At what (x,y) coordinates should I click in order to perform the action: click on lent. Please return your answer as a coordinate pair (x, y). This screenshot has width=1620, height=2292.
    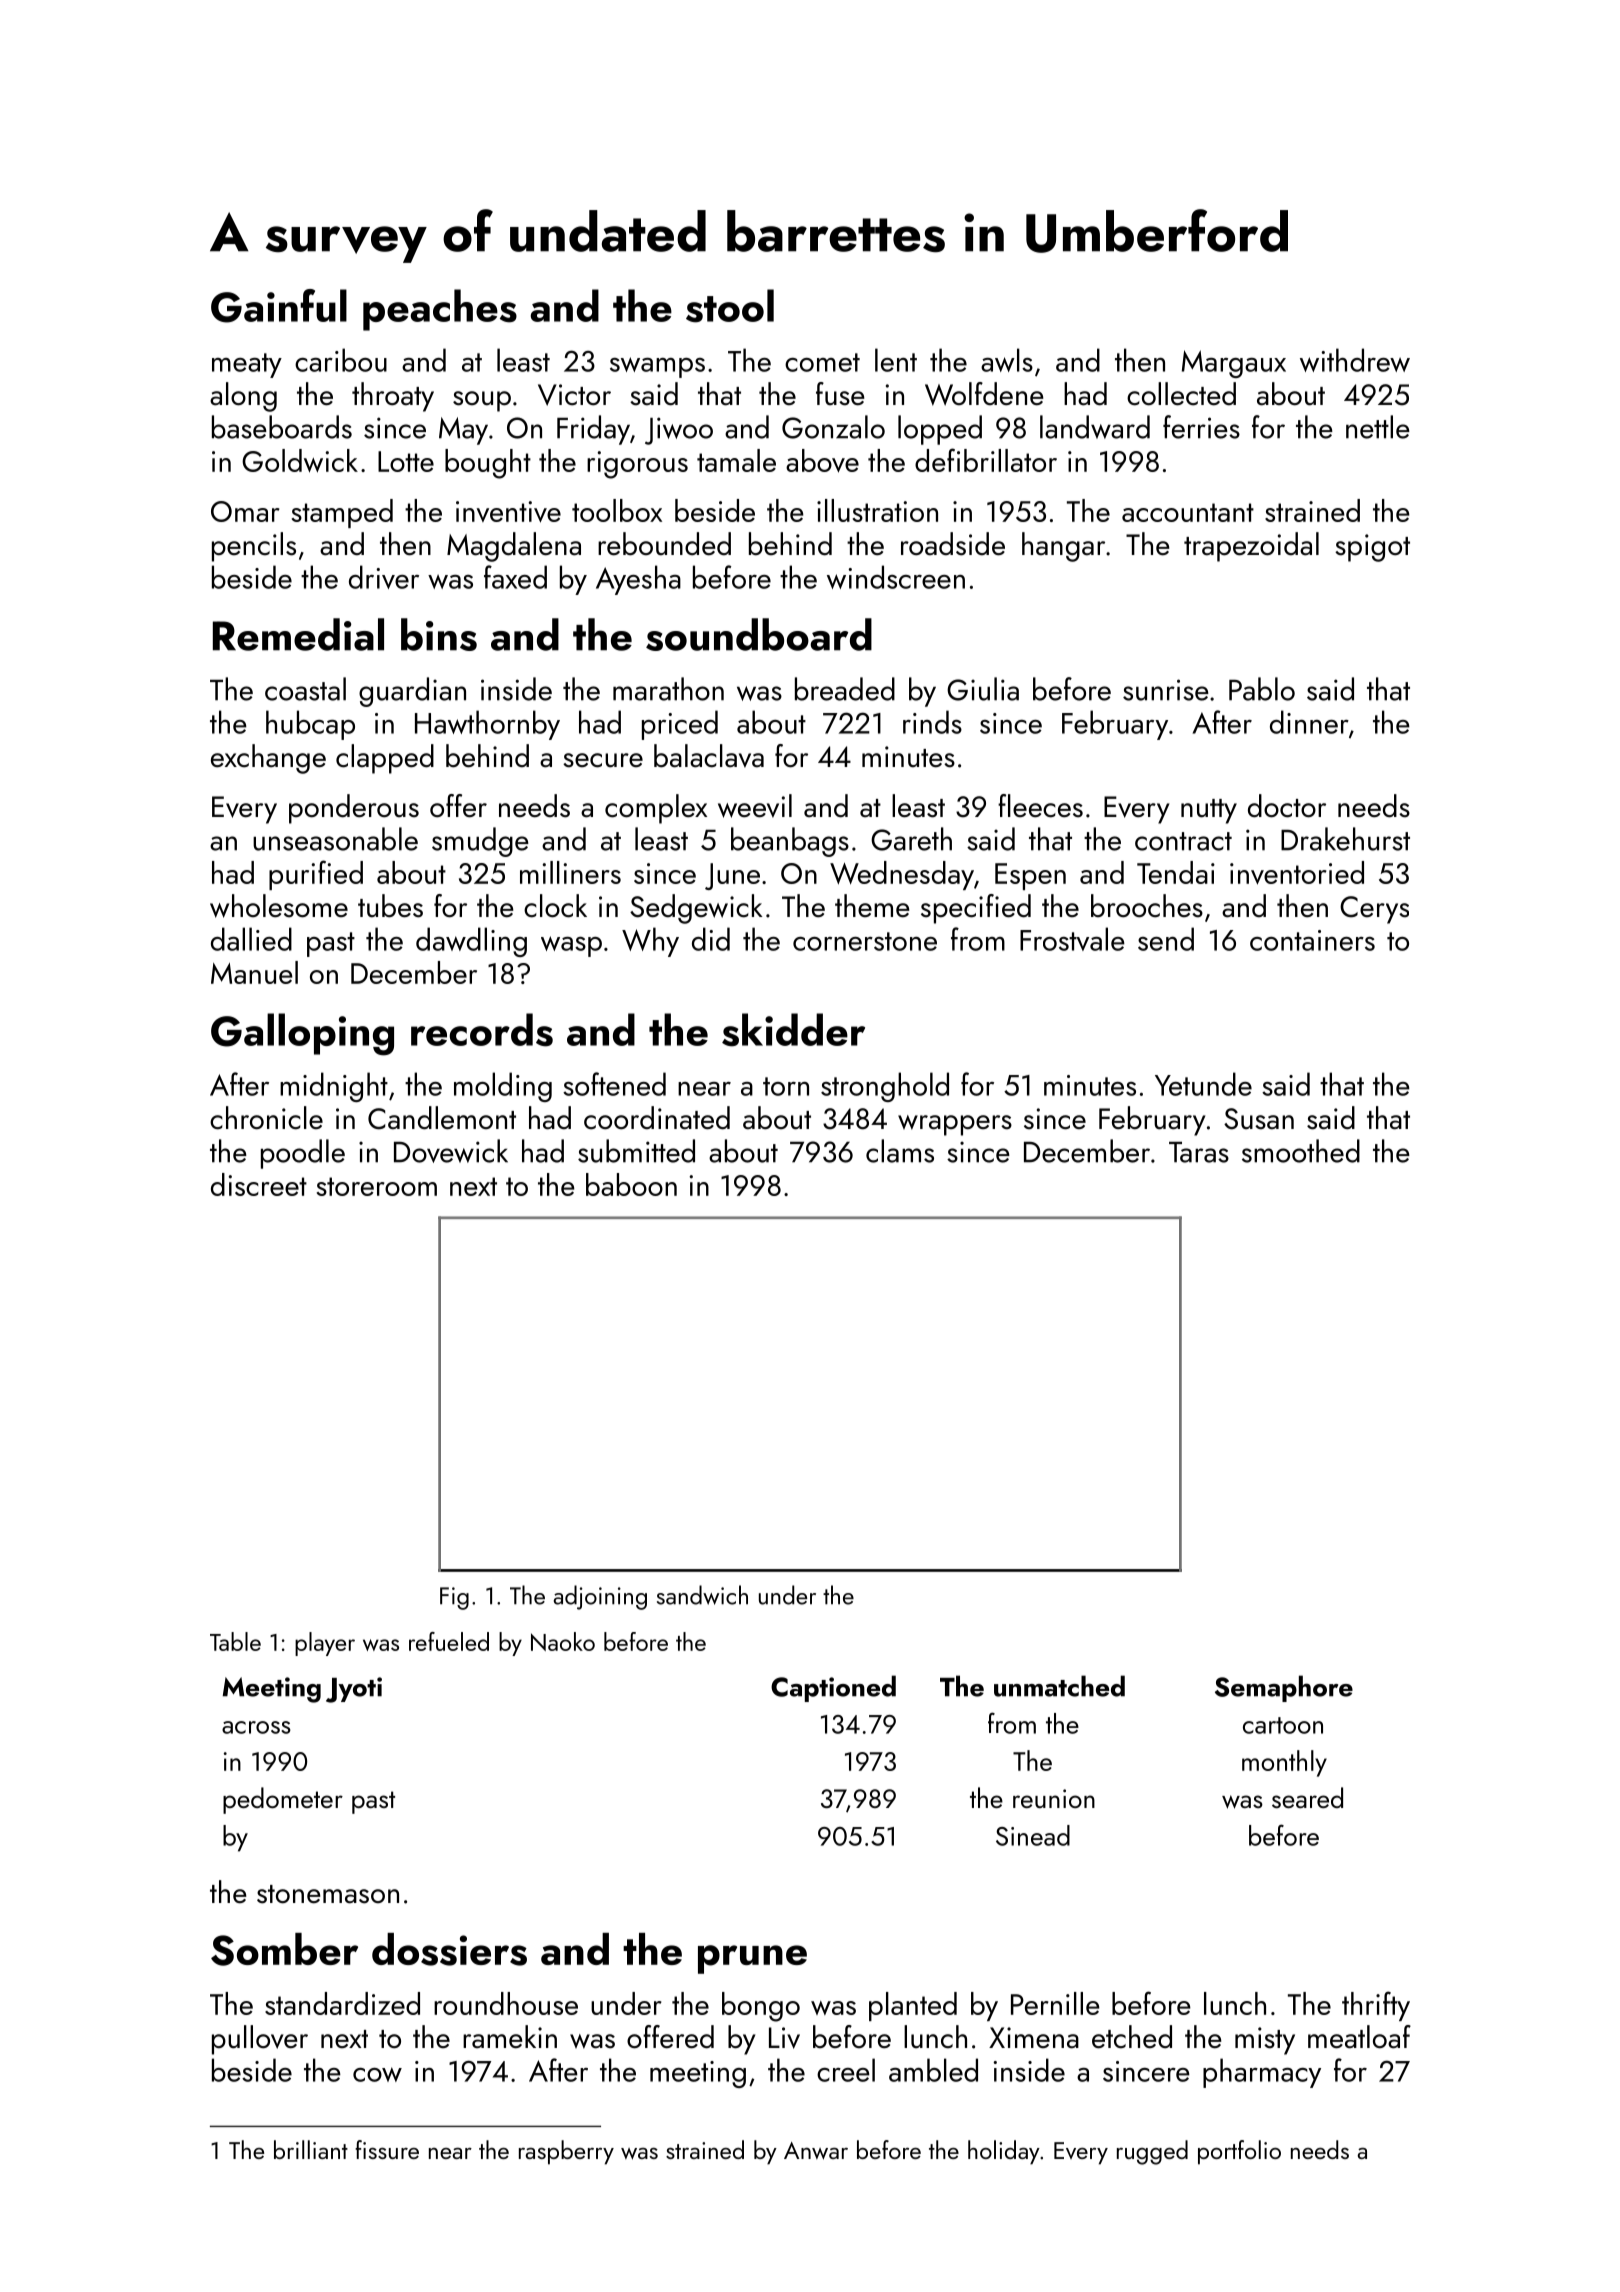
    Looking at the image, I should click on (896, 360).
